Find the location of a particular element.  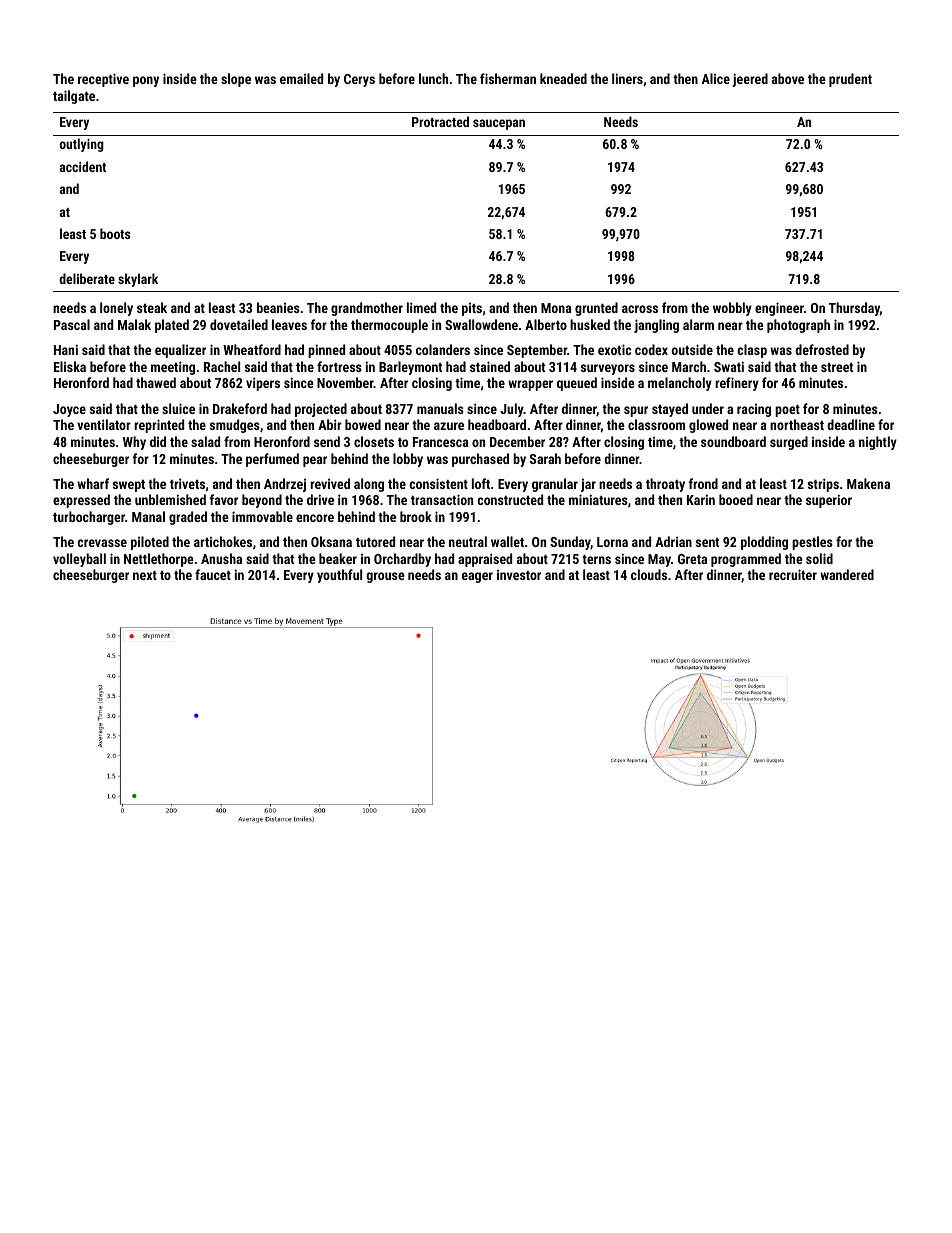

Protracted is located at coordinates (440, 121).
